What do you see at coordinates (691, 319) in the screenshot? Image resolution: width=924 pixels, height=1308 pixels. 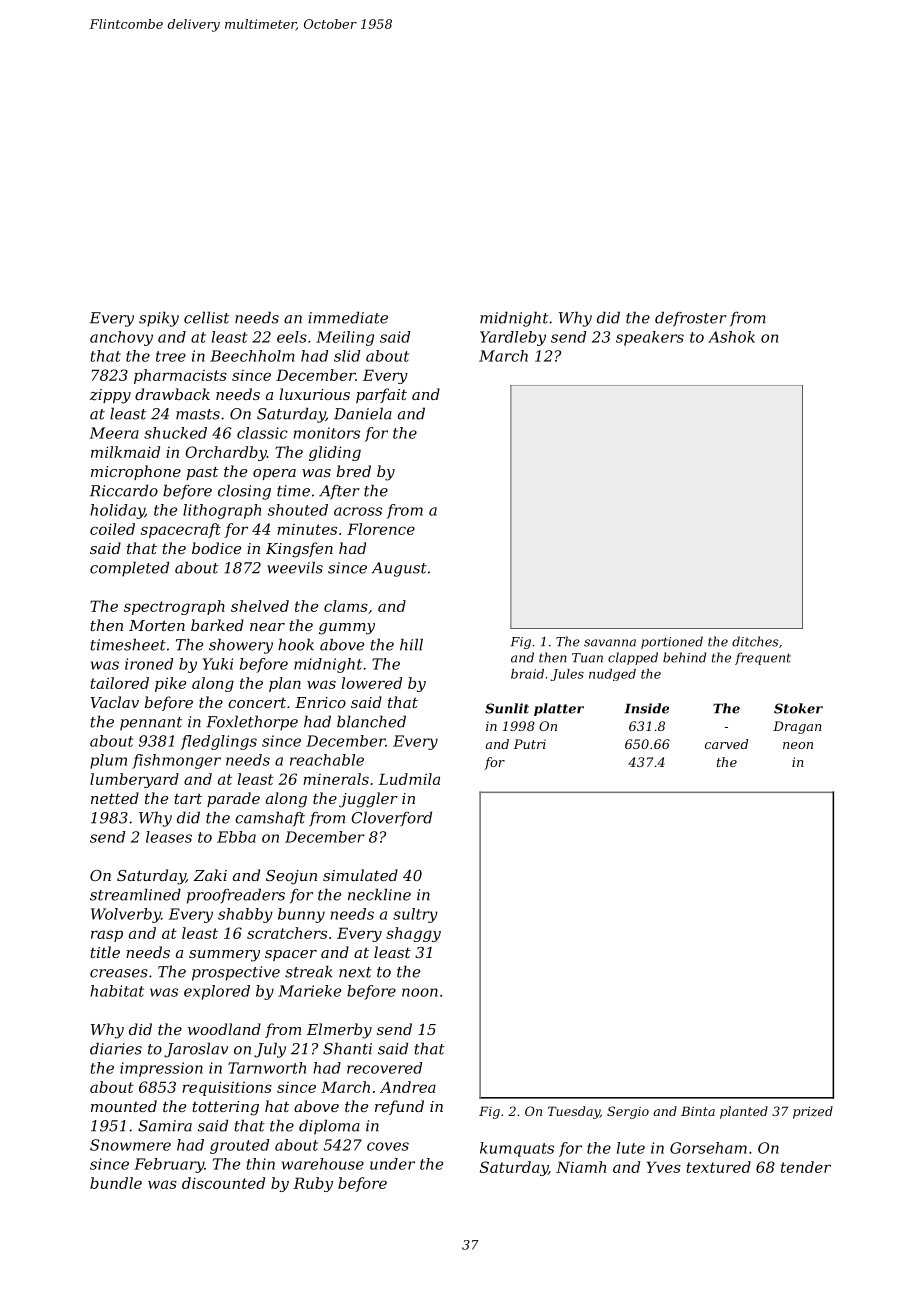 I see `defroster` at bounding box center [691, 319].
